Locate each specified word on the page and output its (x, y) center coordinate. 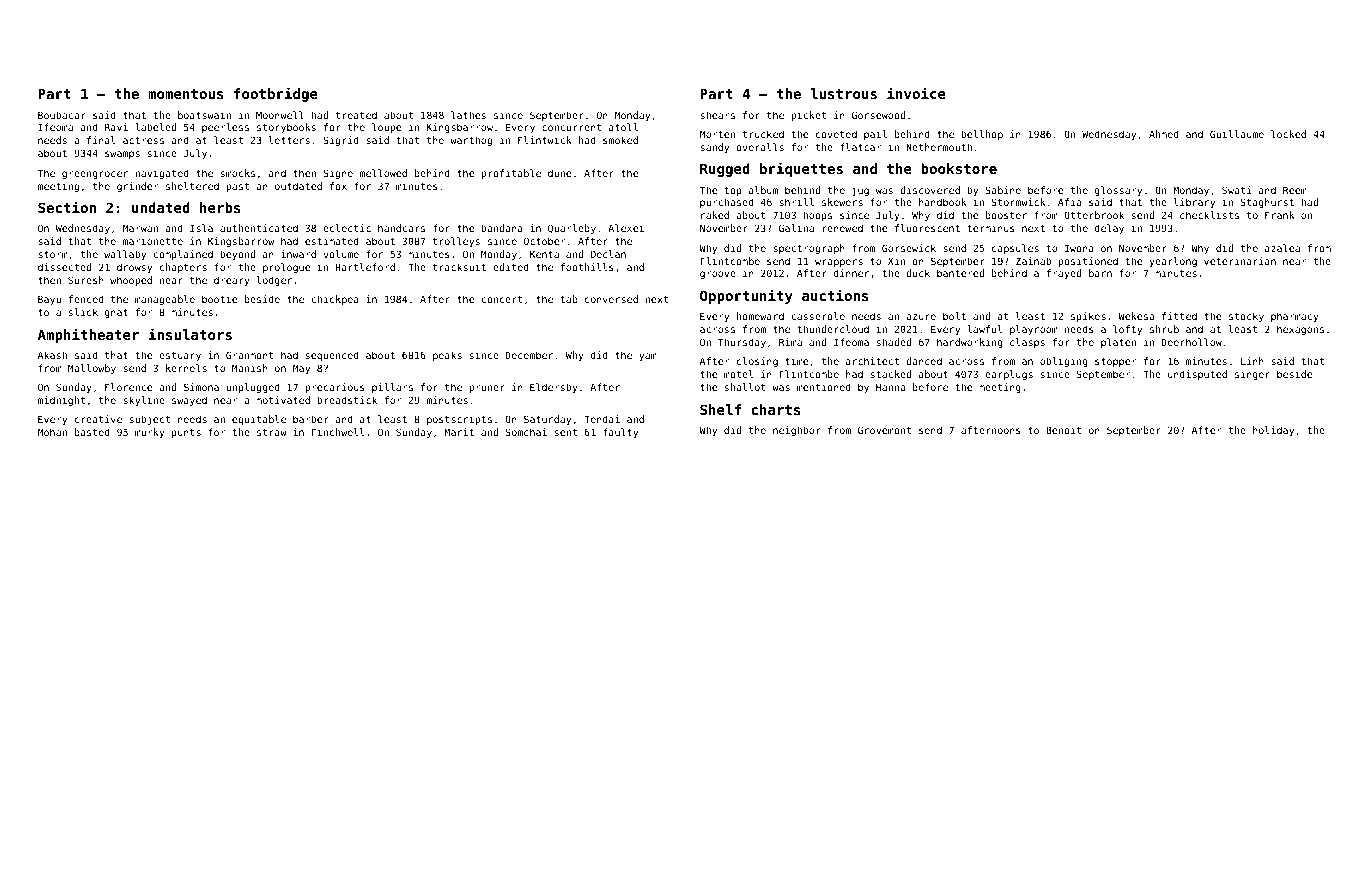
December (529, 355)
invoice (916, 93)
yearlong (1173, 262)
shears (717, 115)
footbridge (276, 94)
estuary (180, 356)
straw (272, 432)
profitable (511, 174)
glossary (1118, 191)
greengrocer (95, 175)
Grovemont (884, 430)
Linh (1252, 361)
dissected (64, 267)
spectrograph (809, 249)
